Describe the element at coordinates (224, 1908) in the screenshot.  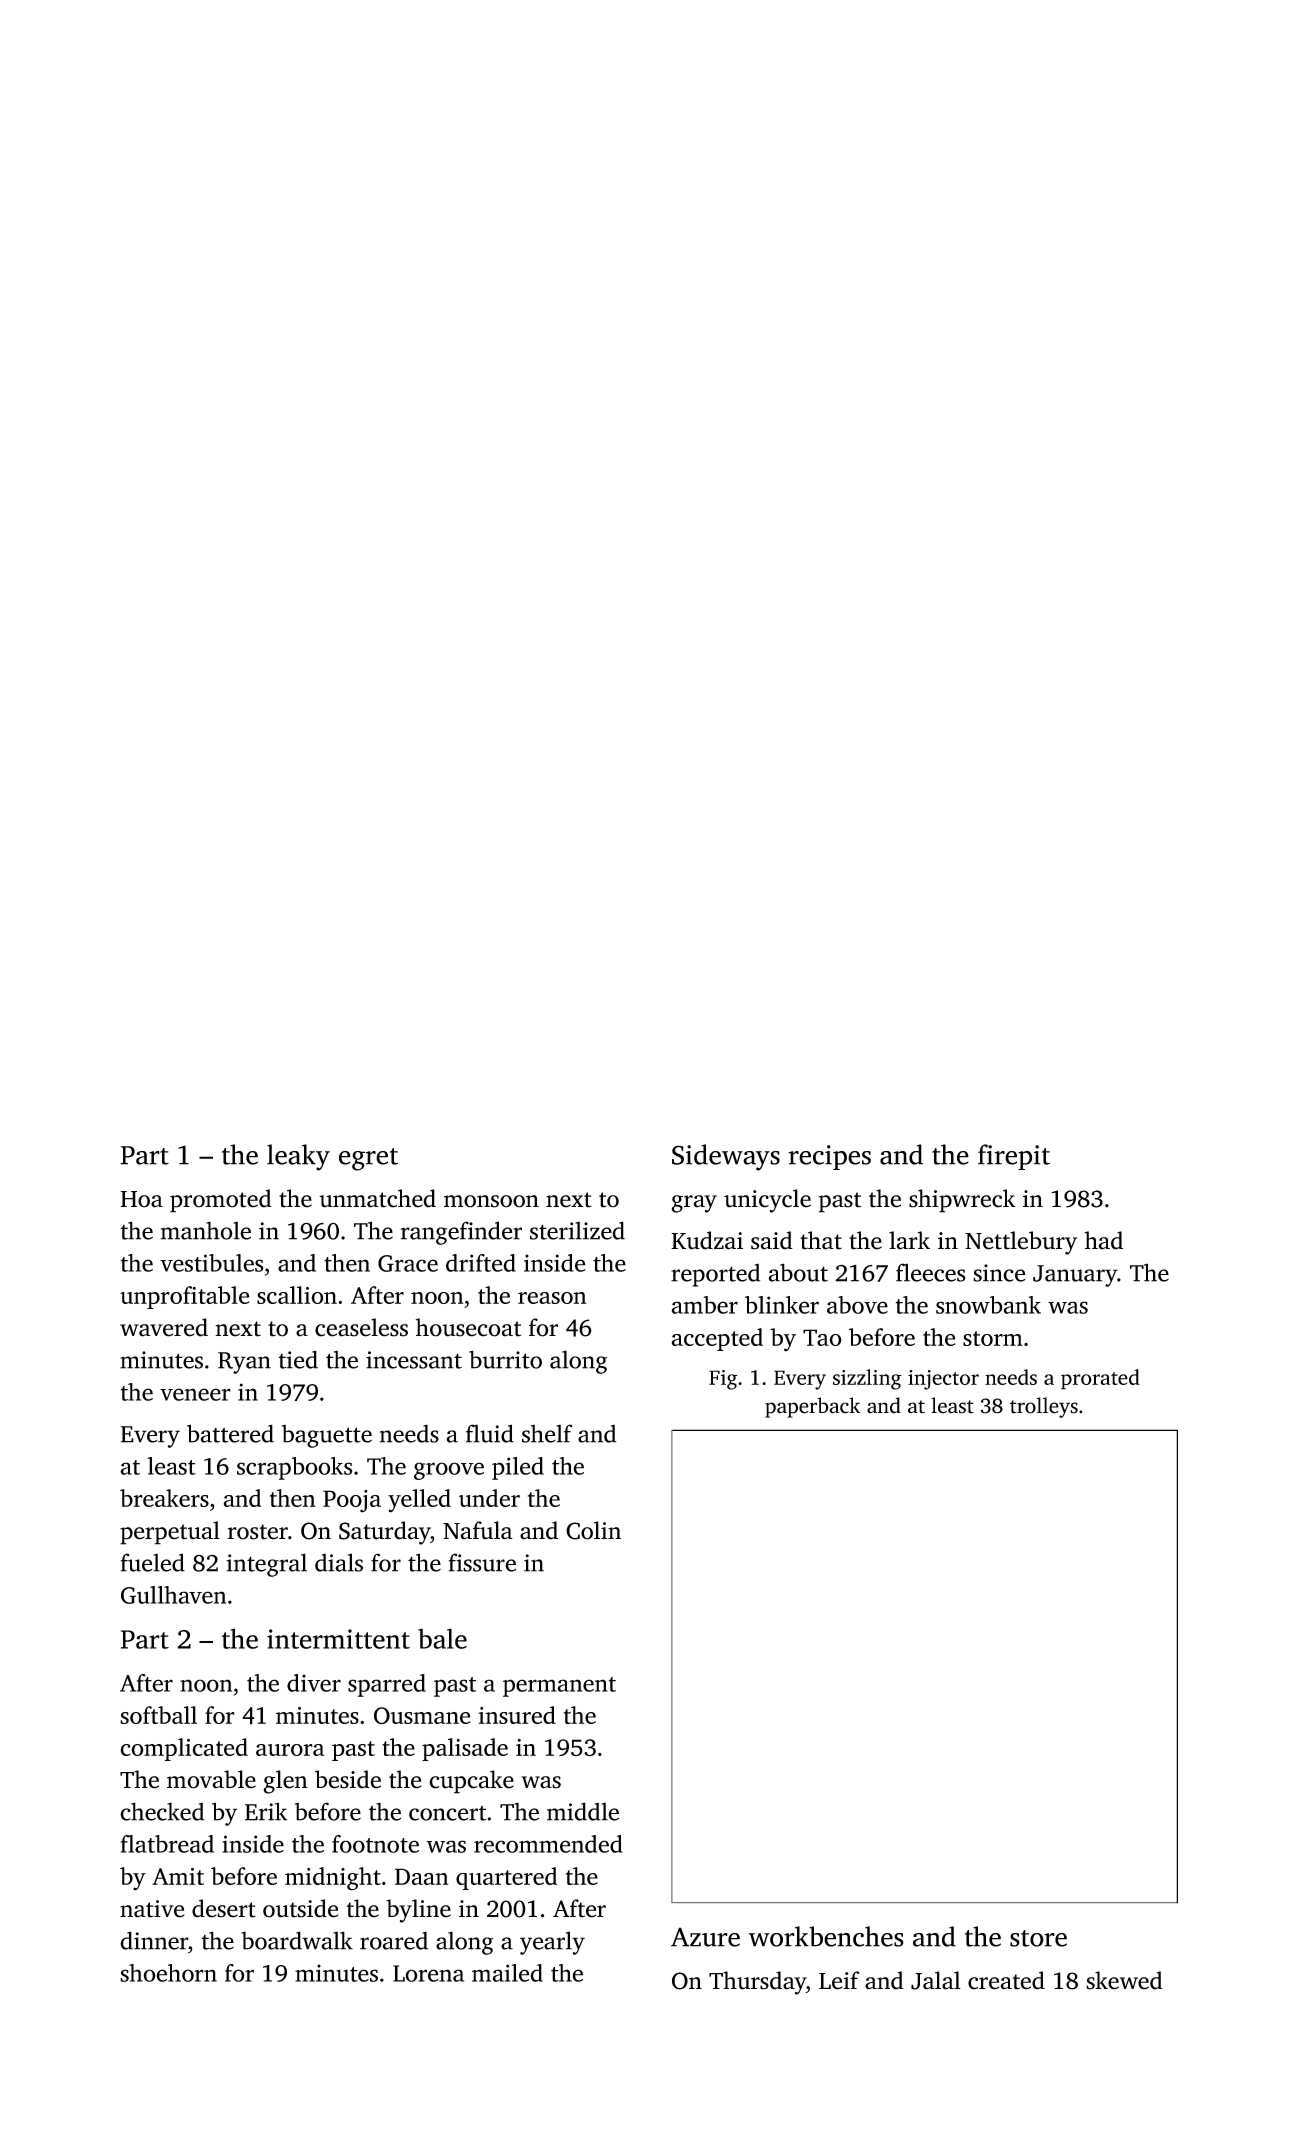
I see `desert` at that location.
